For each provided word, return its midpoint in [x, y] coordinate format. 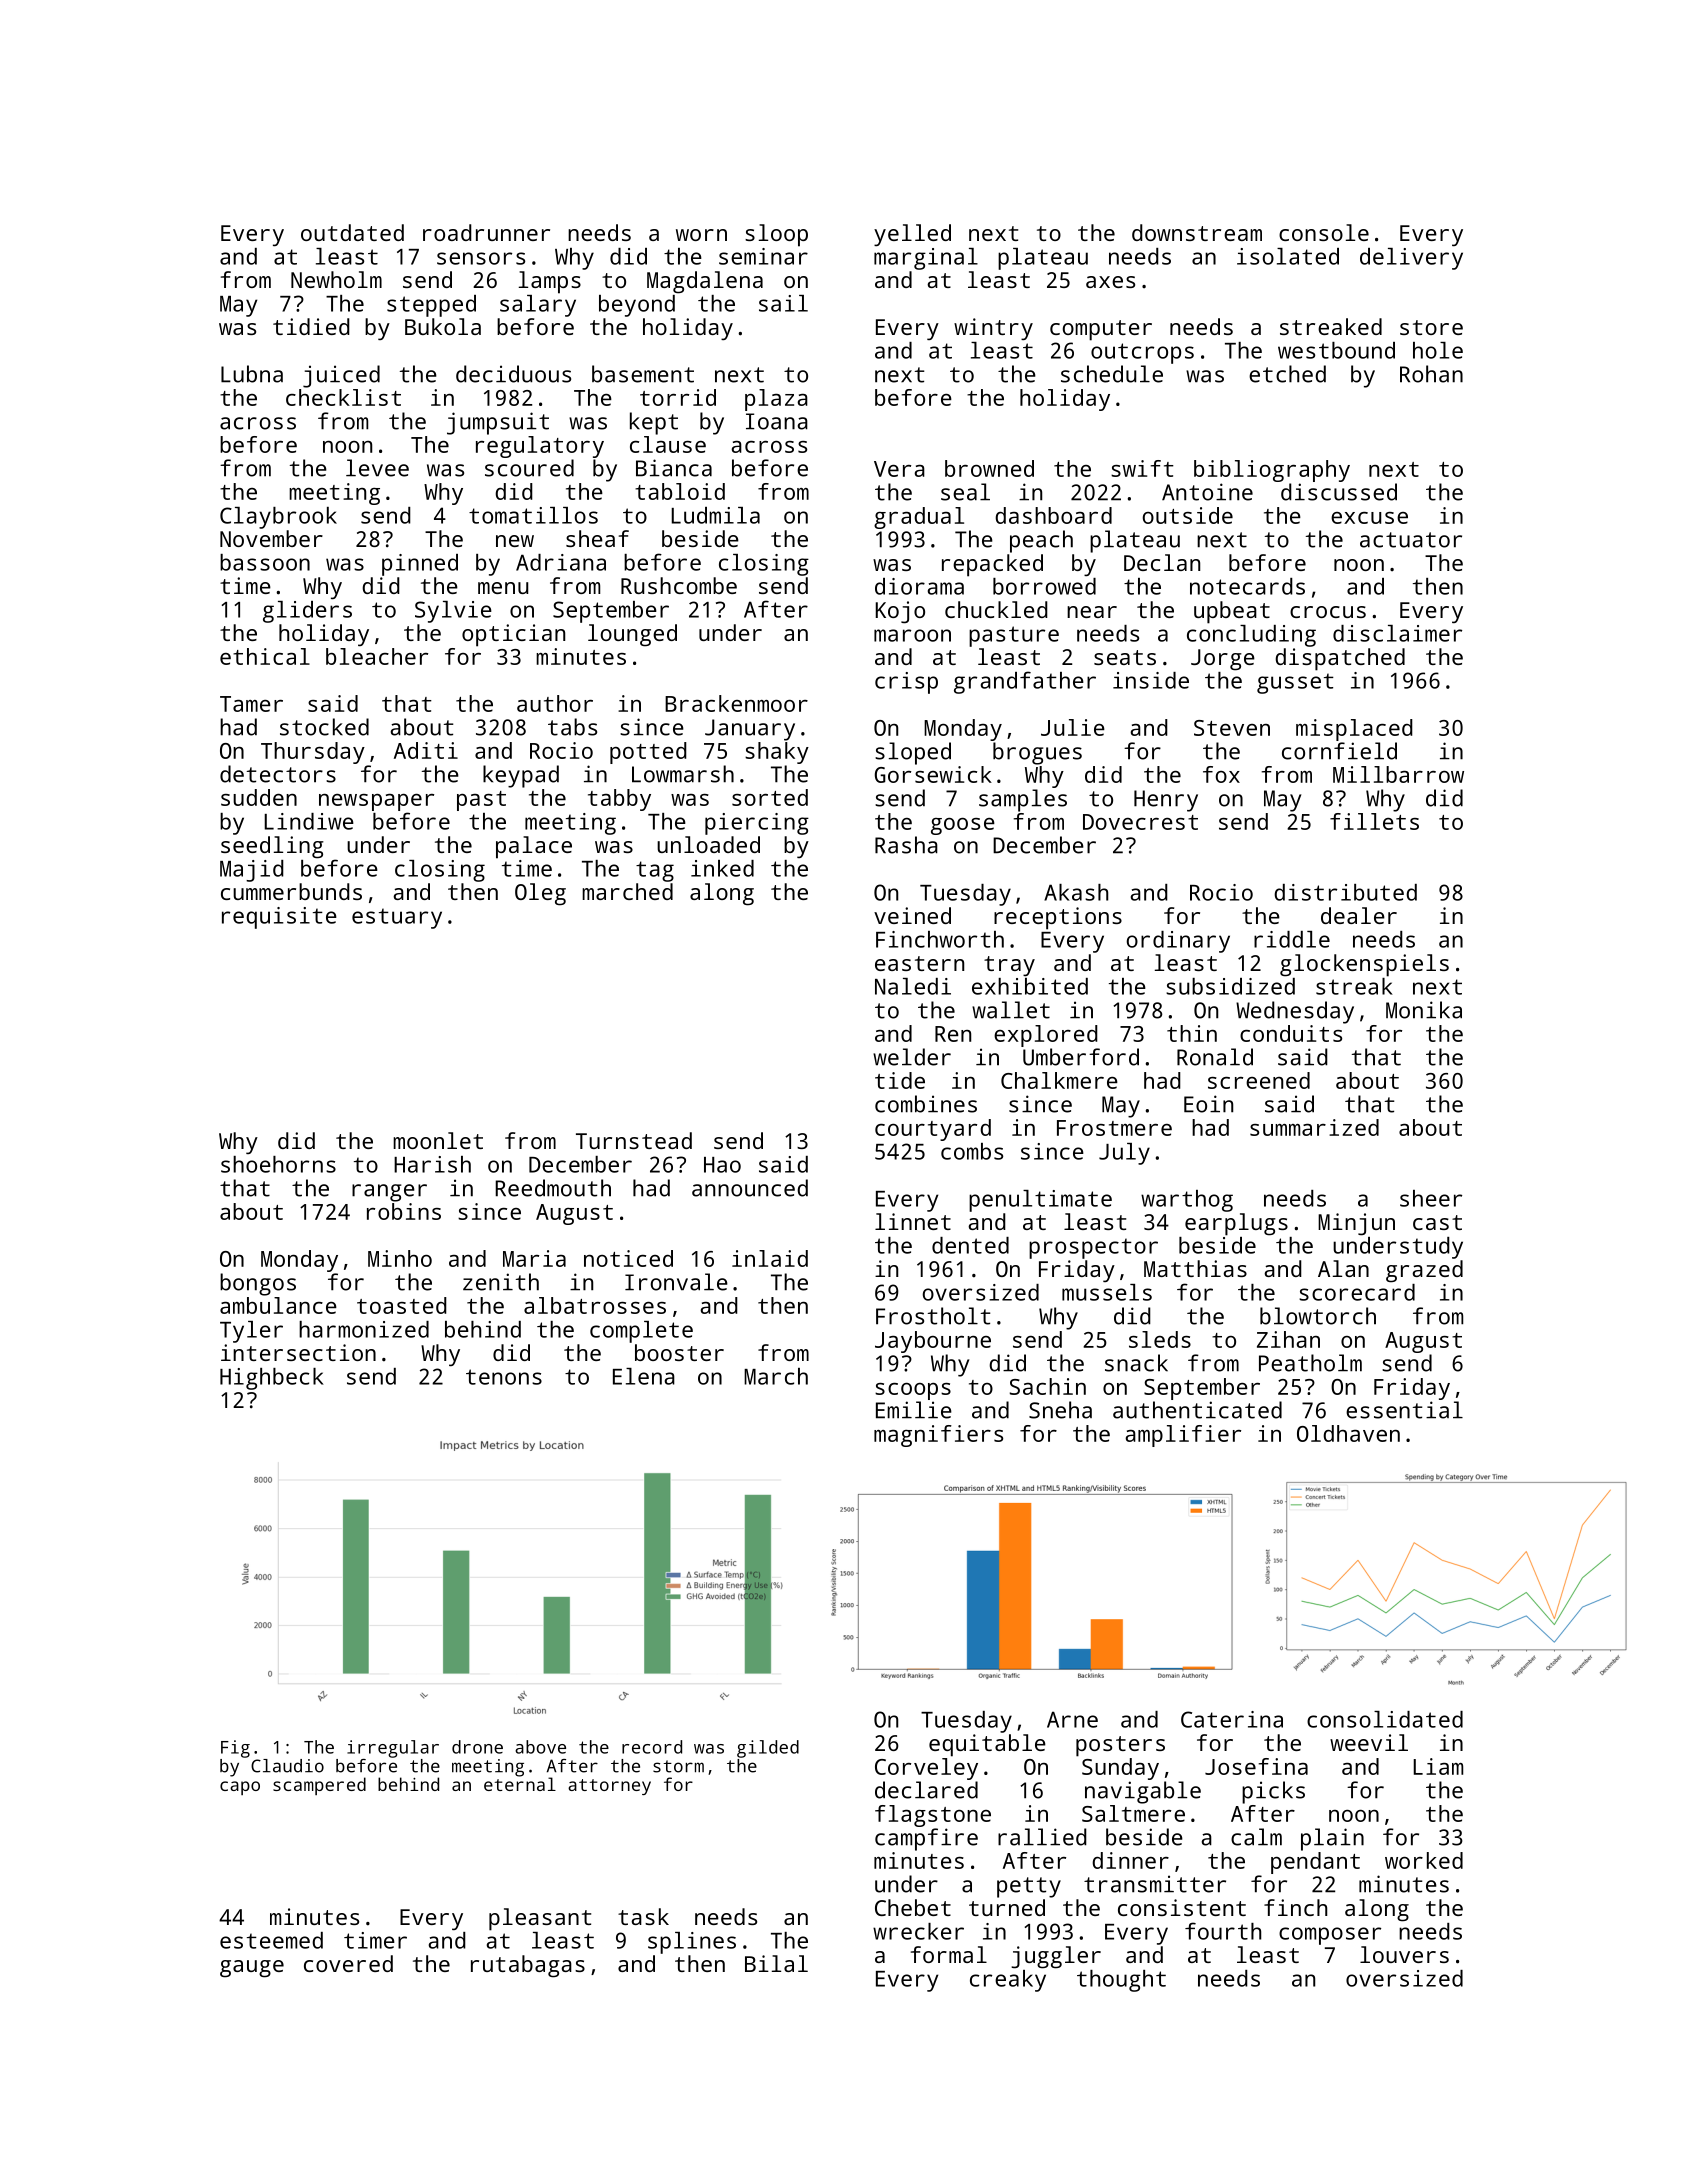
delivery [1411, 259]
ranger [389, 1193]
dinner [1130, 1860]
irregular [393, 1749]
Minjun [1356, 1224]
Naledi [913, 986]
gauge [252, 1969]
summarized [1314, 1127]
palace [534, 847]
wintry [993, 329]
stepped [431, 306]
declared [926, 1790]
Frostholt [933, 1316]
